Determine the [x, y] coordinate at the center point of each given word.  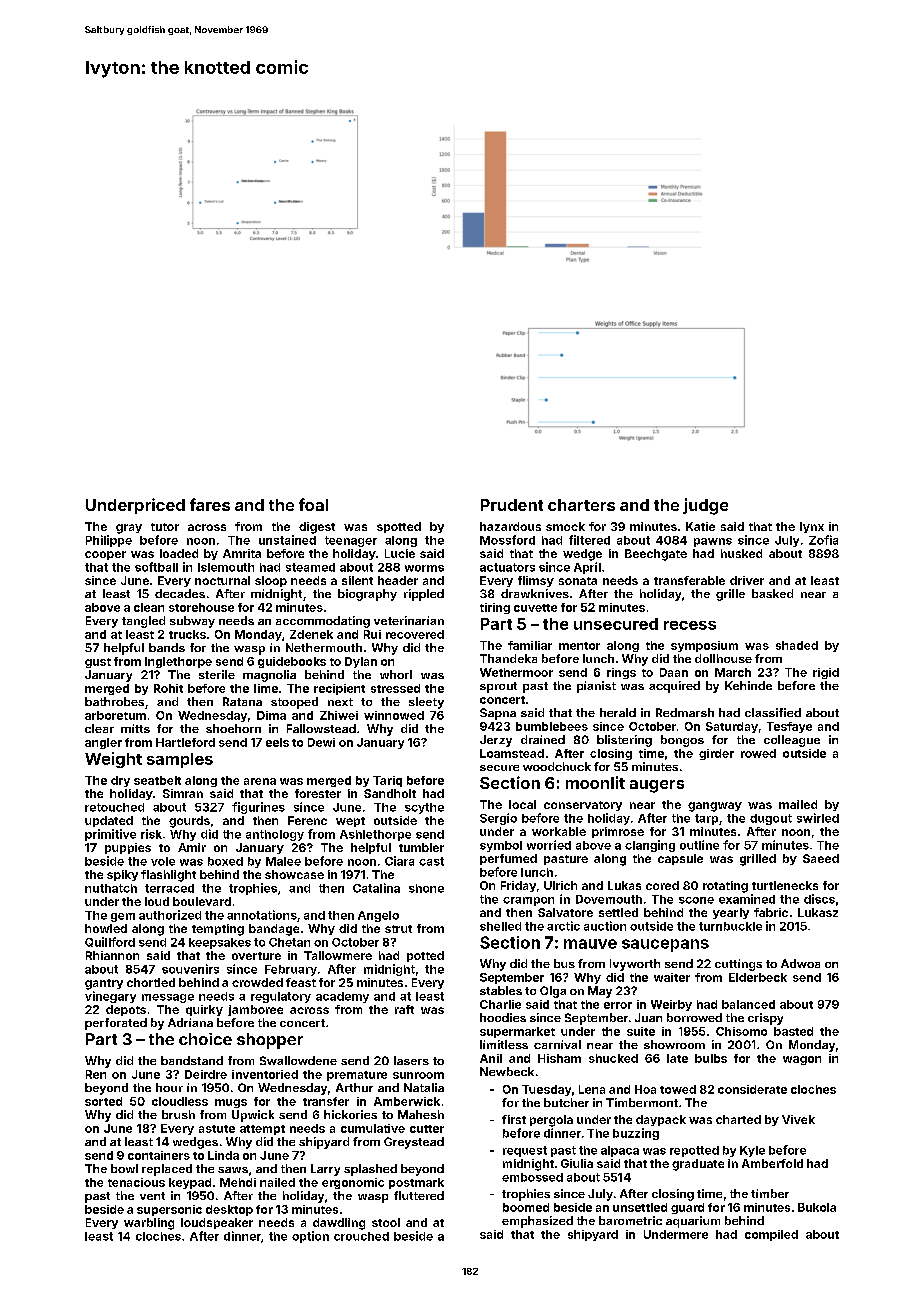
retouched [114, 807]
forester [318, 793]
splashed [370, 1170]
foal [313, 504]
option [310, 1237]
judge [705, 506]
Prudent [512, 505]
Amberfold [772, 1163]
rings [621, 673]
